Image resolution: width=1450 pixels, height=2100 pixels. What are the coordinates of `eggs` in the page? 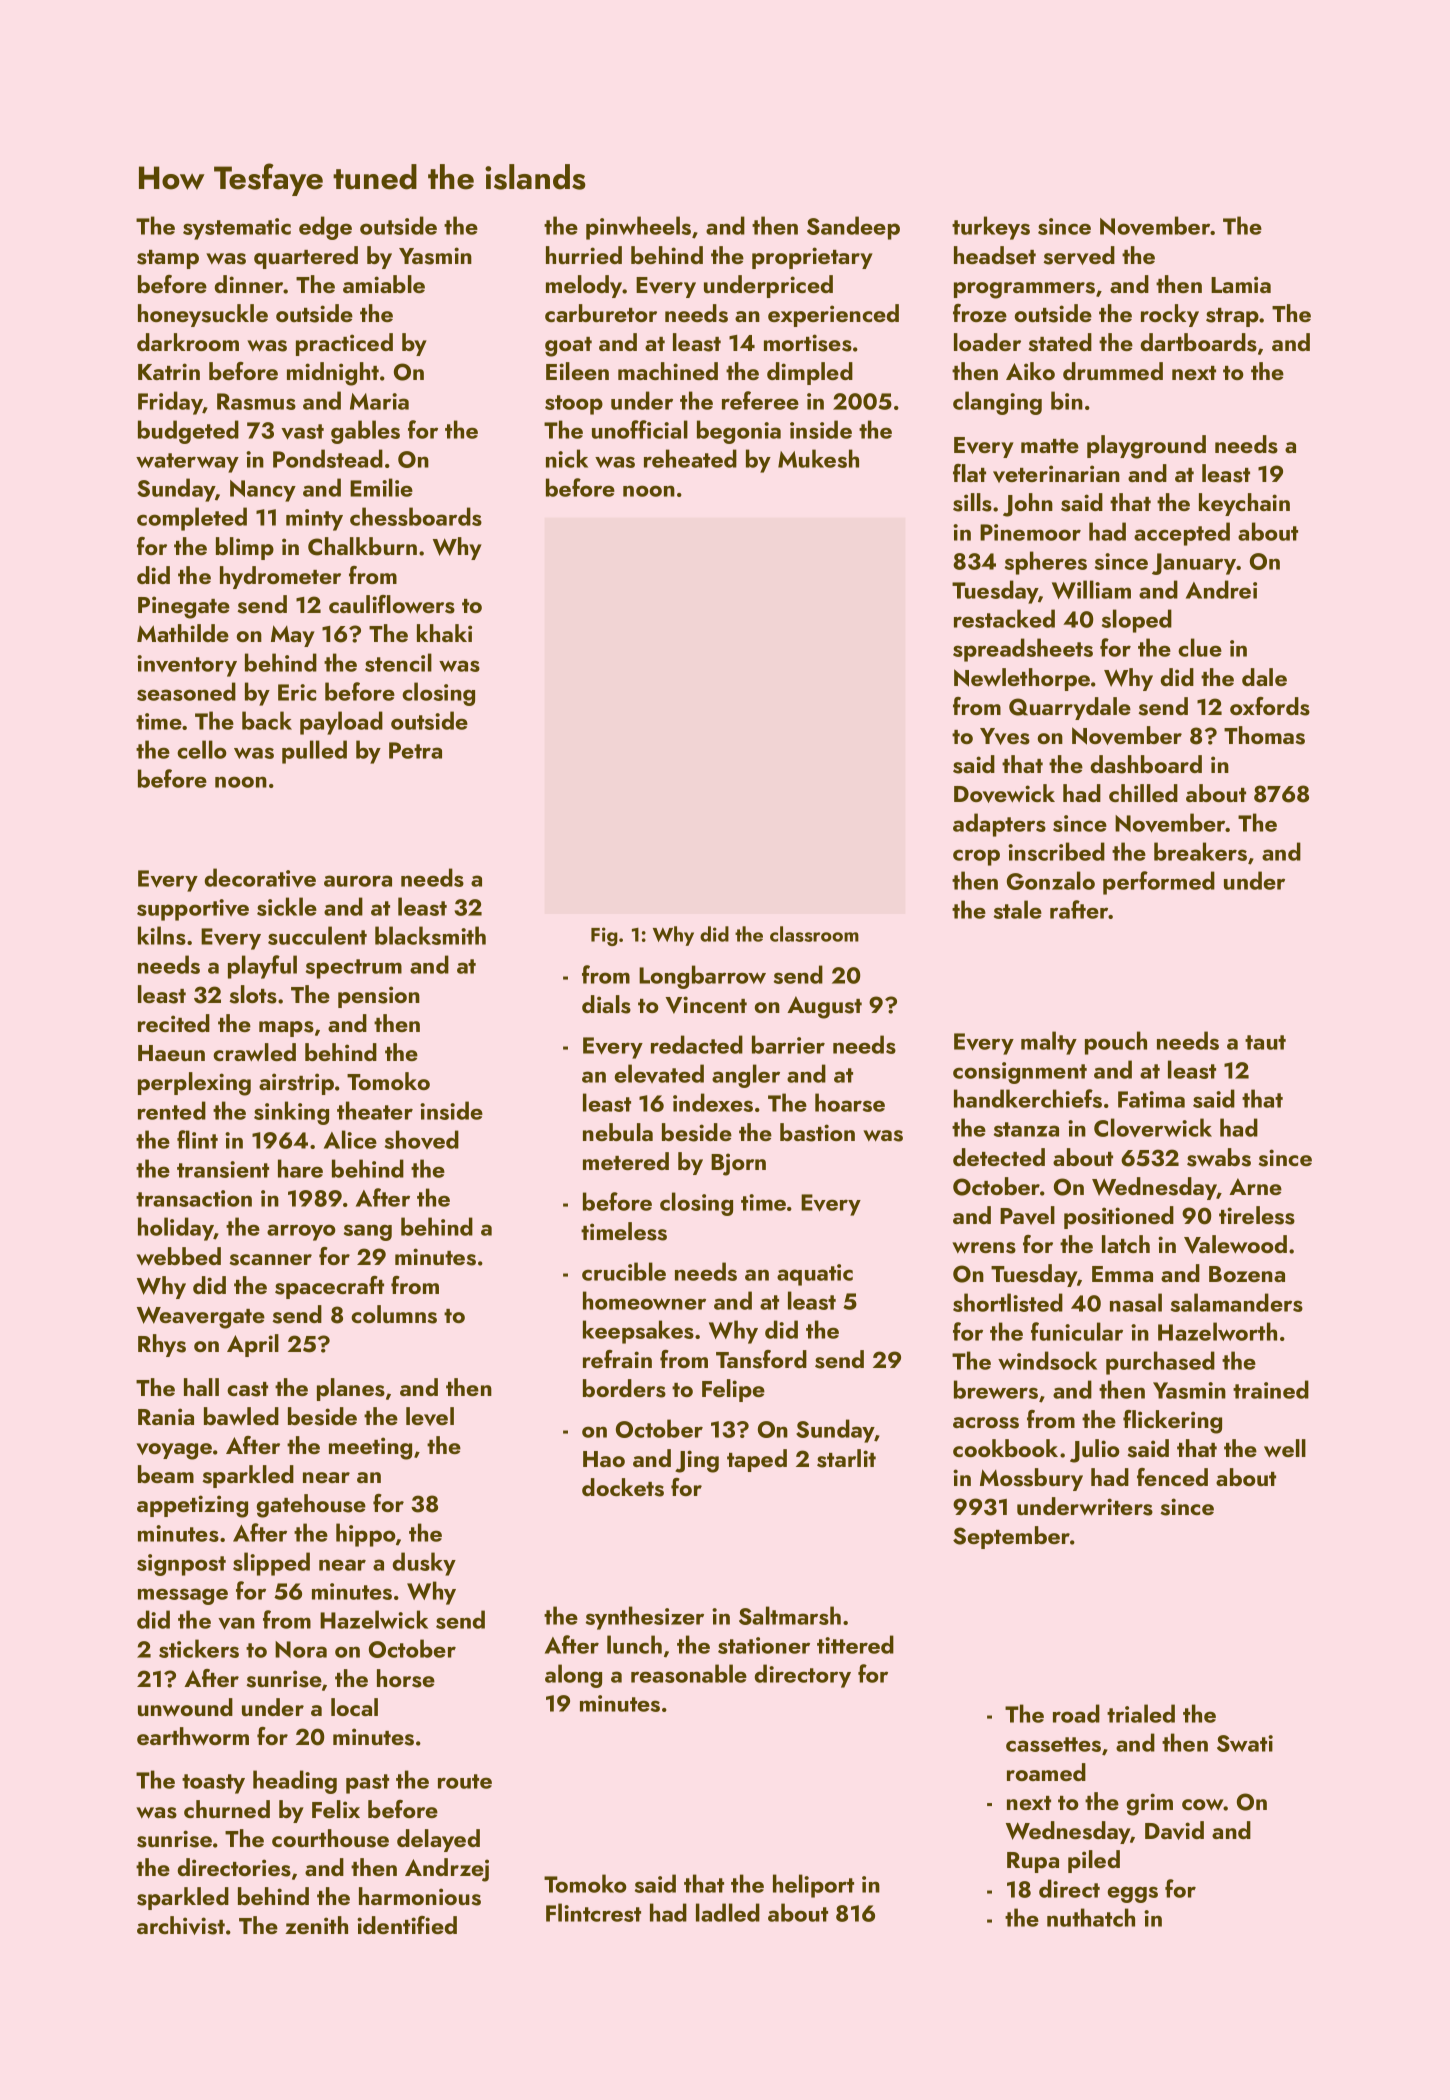 It's located at (1132, 1894).
